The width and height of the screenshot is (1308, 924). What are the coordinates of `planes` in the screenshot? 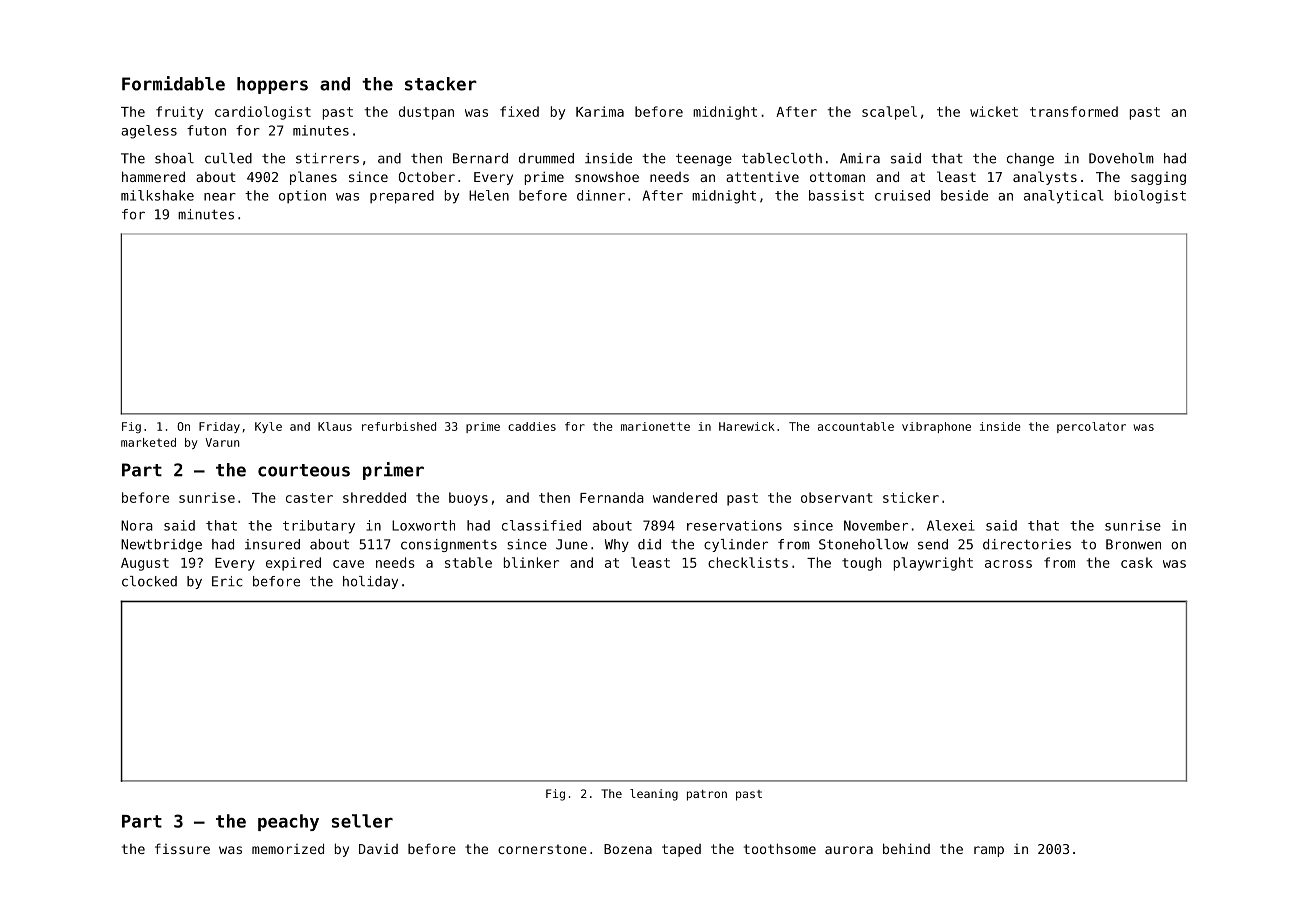 It's located at (313, 178).
